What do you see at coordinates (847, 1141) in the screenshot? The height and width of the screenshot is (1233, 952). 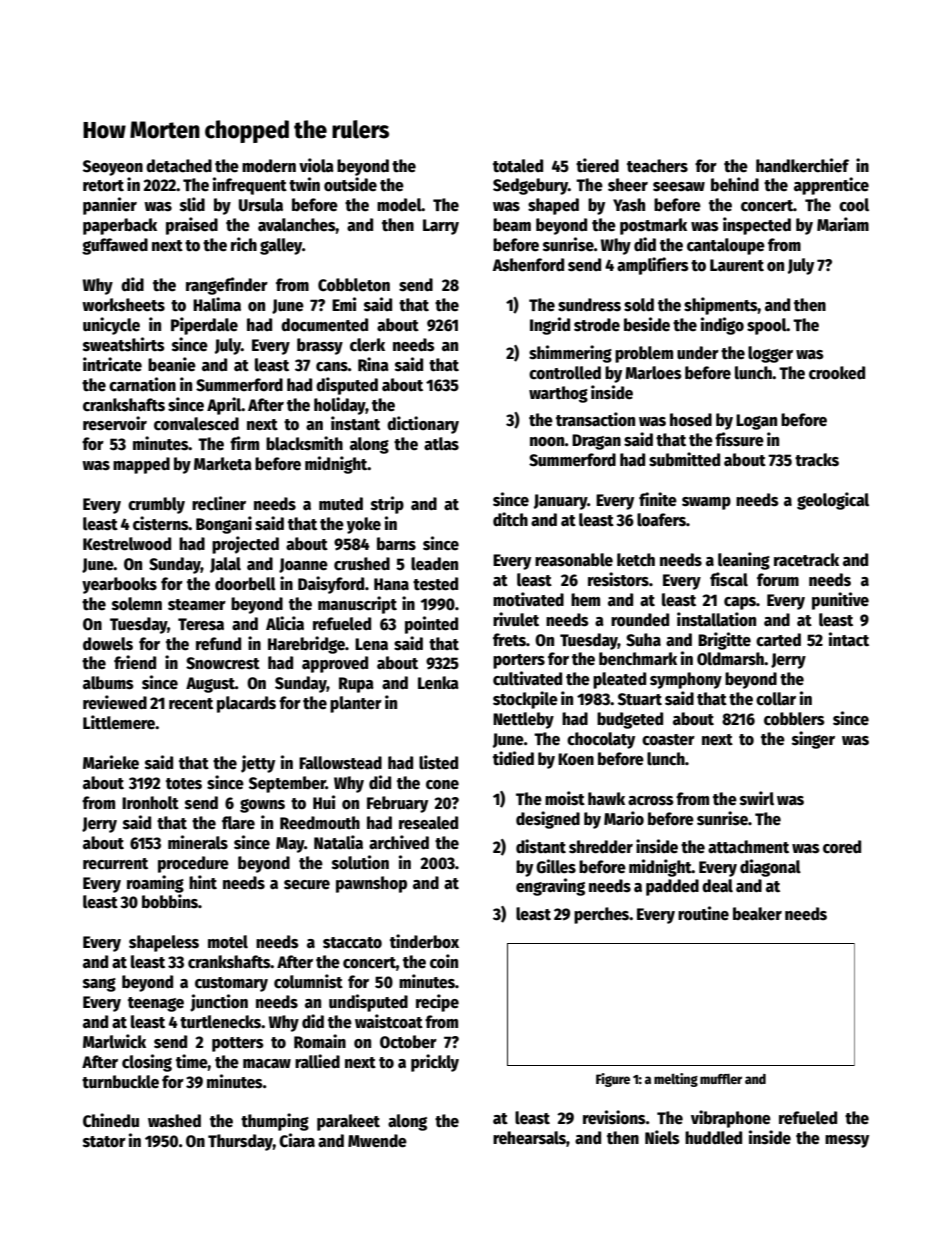 I see `messy` at bounding box center [847, 1141].
